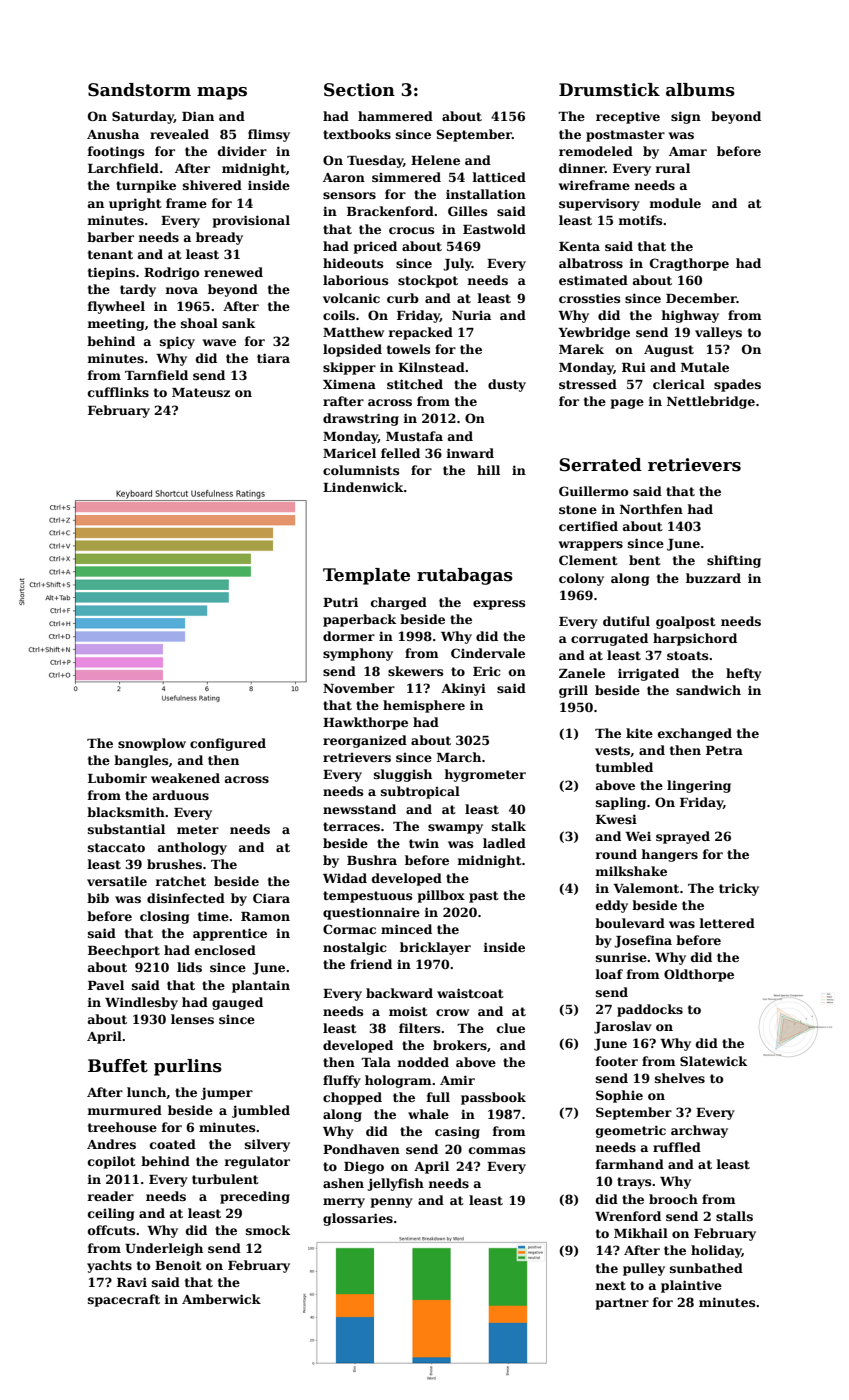 Image resolution: width=849 pixels, height=1400 pixels. Describe the element at coordinates (452, 1012) in the image. I see `crow` at that location.
